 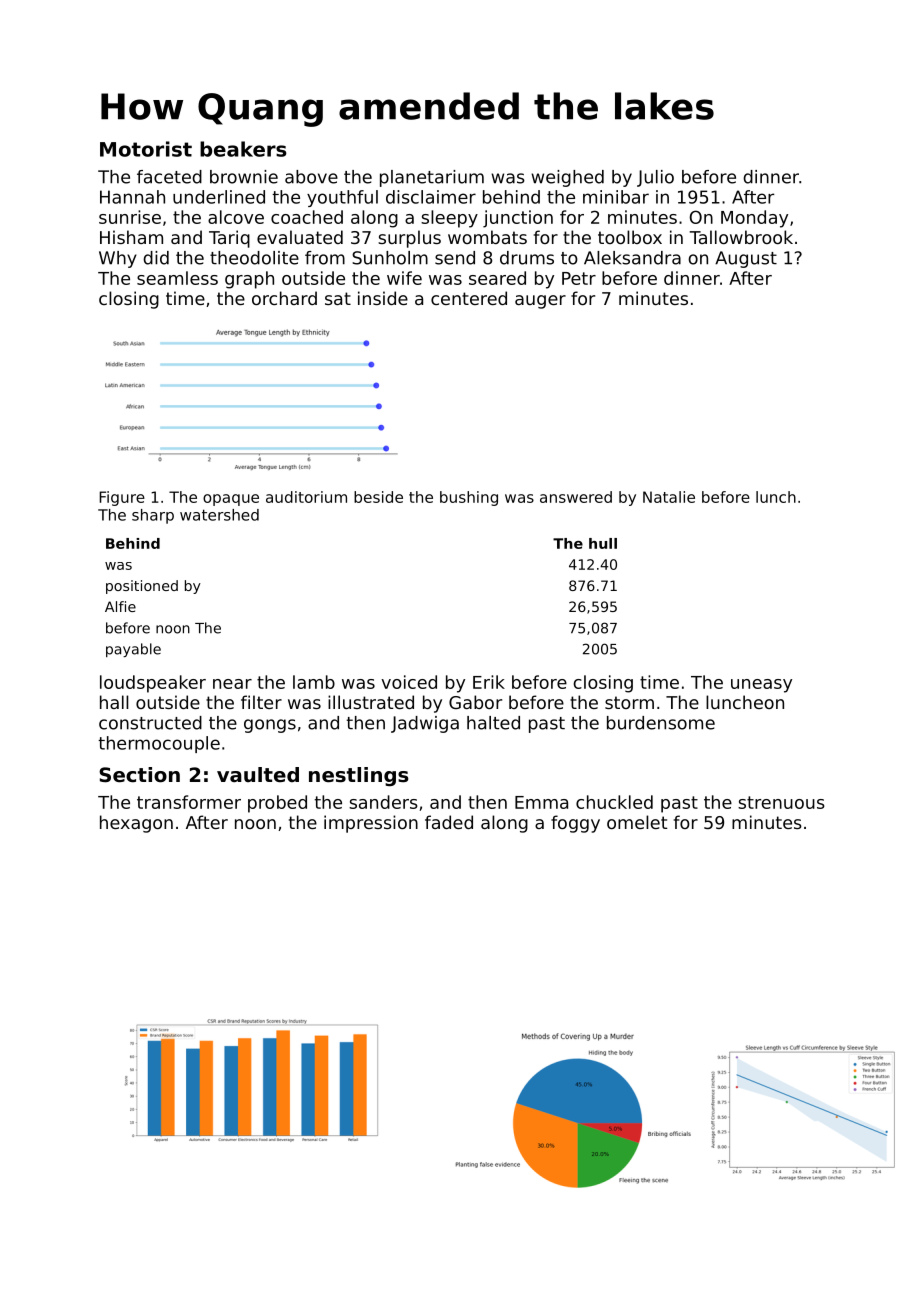 I want to click on brownie, so click(x=244, y=177).
